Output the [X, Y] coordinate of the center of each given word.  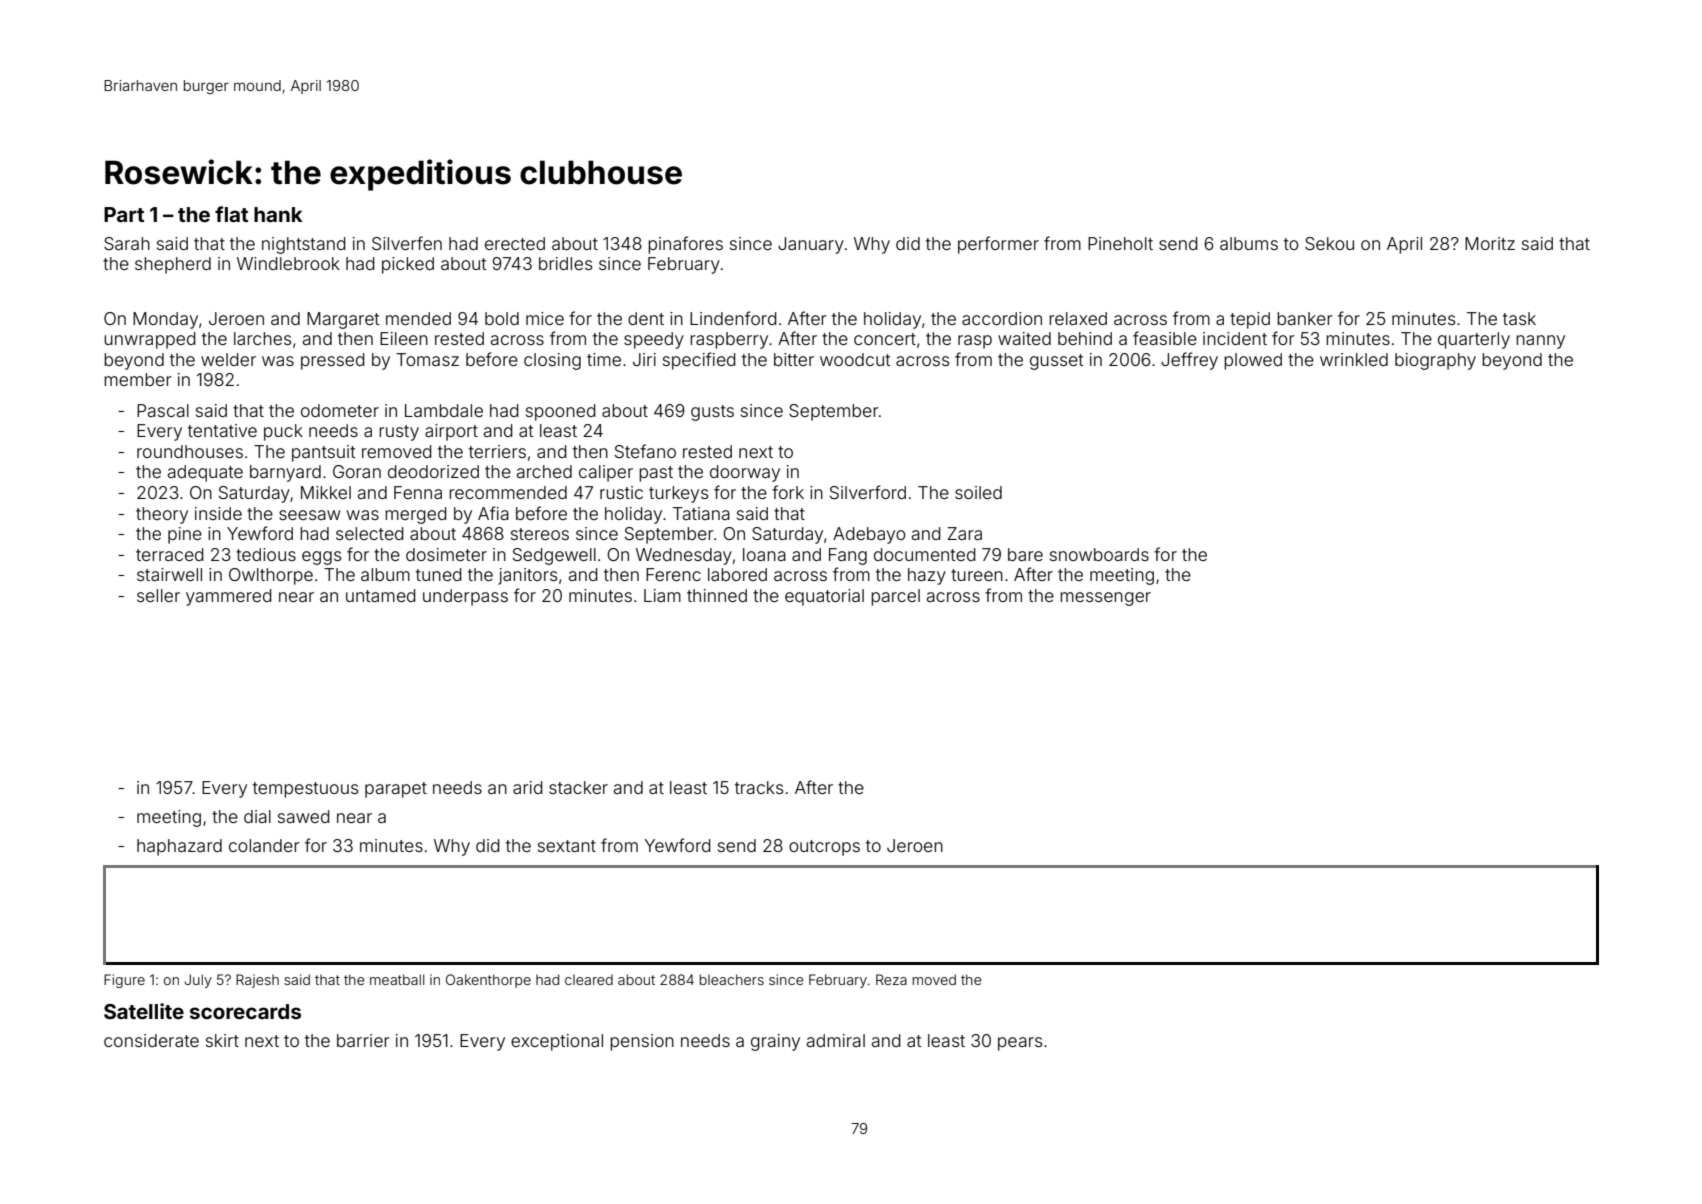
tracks [759, 787]
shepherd [173, 265]
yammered [229, 597]
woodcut [855, 359]
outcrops [824, 848]
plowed [1253, 361]
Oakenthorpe [488, 981]
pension [642, 1042]
